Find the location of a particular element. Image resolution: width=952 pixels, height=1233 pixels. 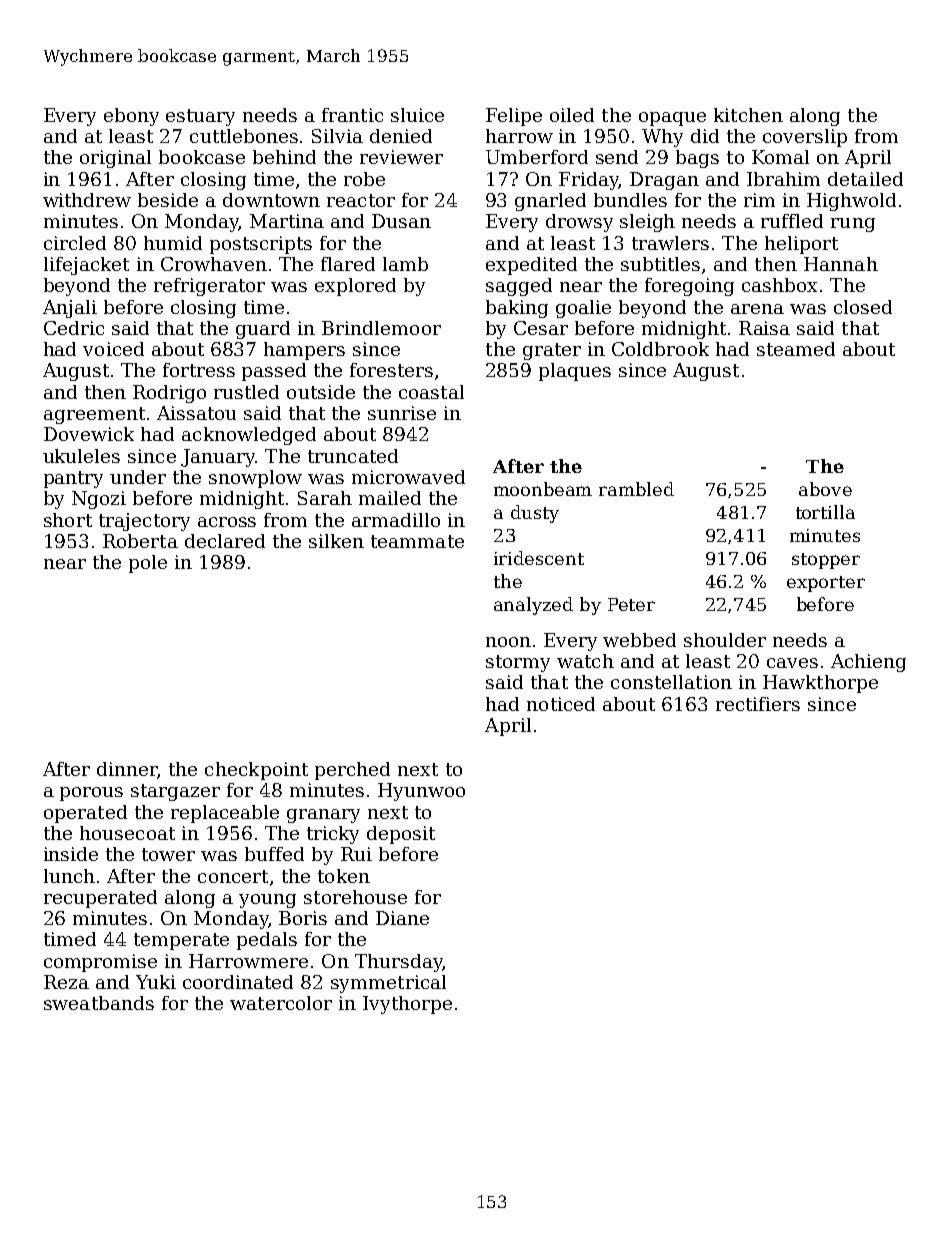

moonbeam is located at coordinates (543, 489).
